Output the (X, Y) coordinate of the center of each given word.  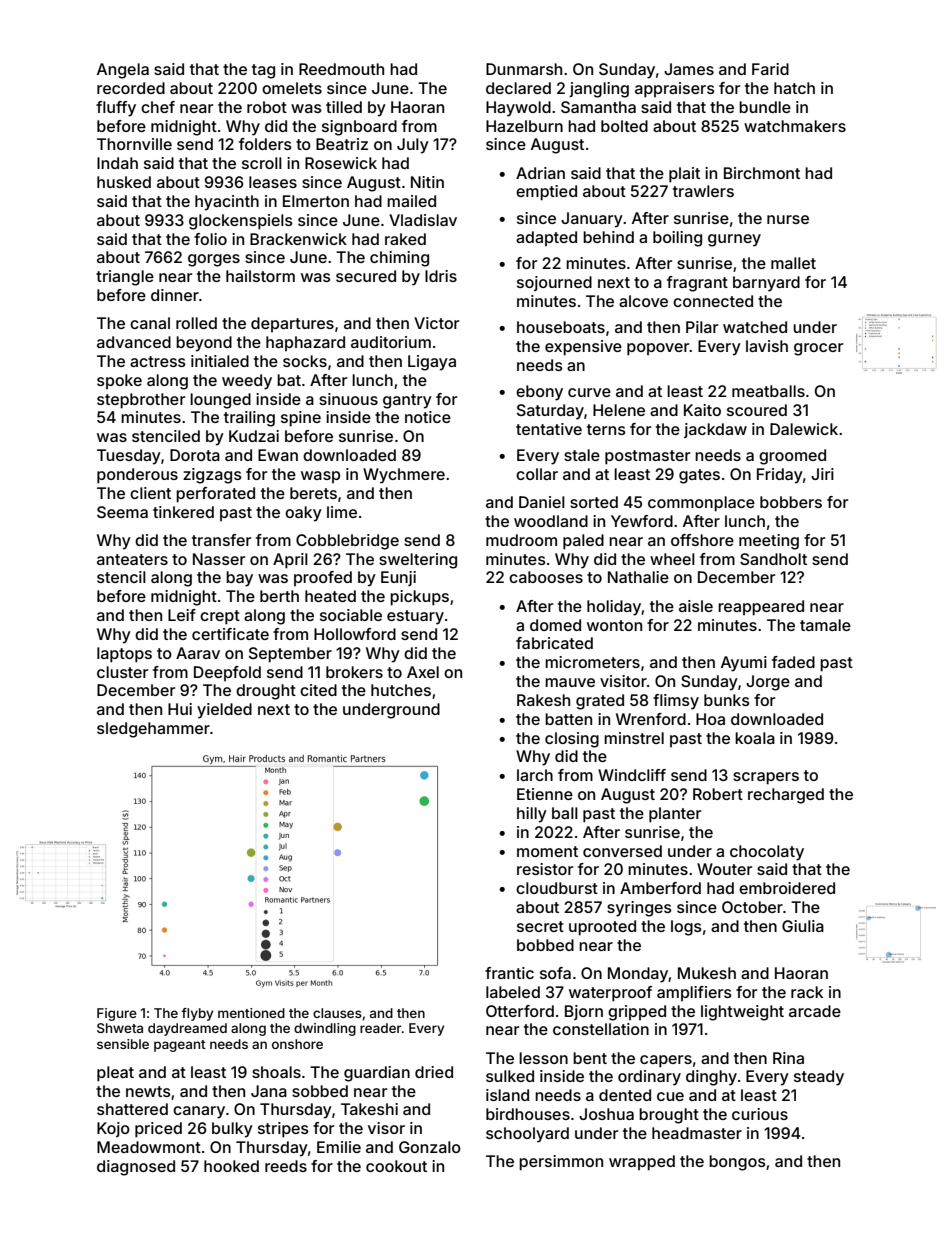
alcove (643, 301)
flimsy (676, 702)
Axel (423, 672)
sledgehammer (153, 730)
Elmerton (316, 201)
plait (684, 175)
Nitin (427, 182)
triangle (125, 278)
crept (220, 617)
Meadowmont (149, 1147)
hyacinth (227, 203)
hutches (401, 690)
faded (793, 662)
